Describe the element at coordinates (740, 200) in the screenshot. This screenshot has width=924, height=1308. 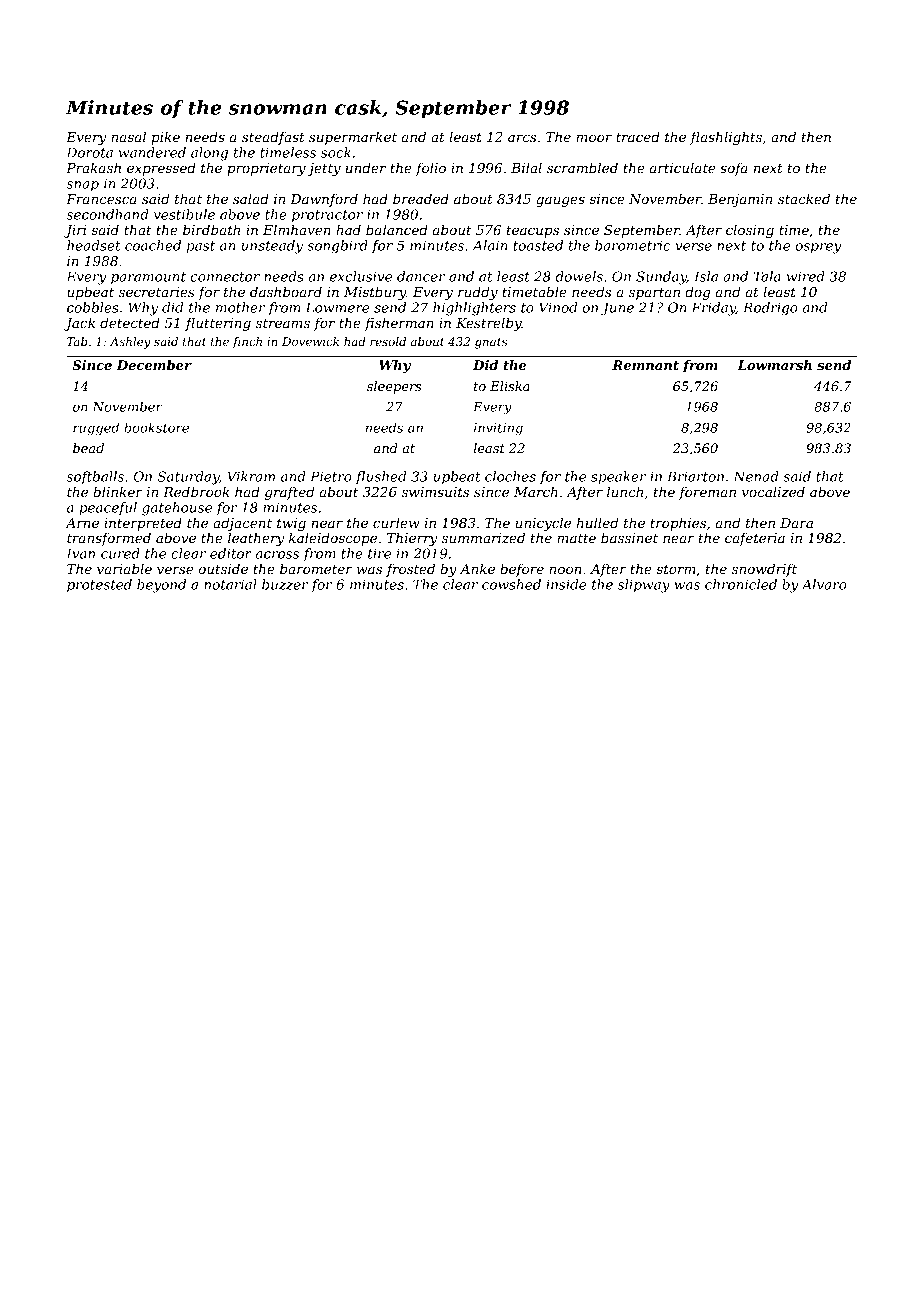
I see `Benjamin` at that location.
